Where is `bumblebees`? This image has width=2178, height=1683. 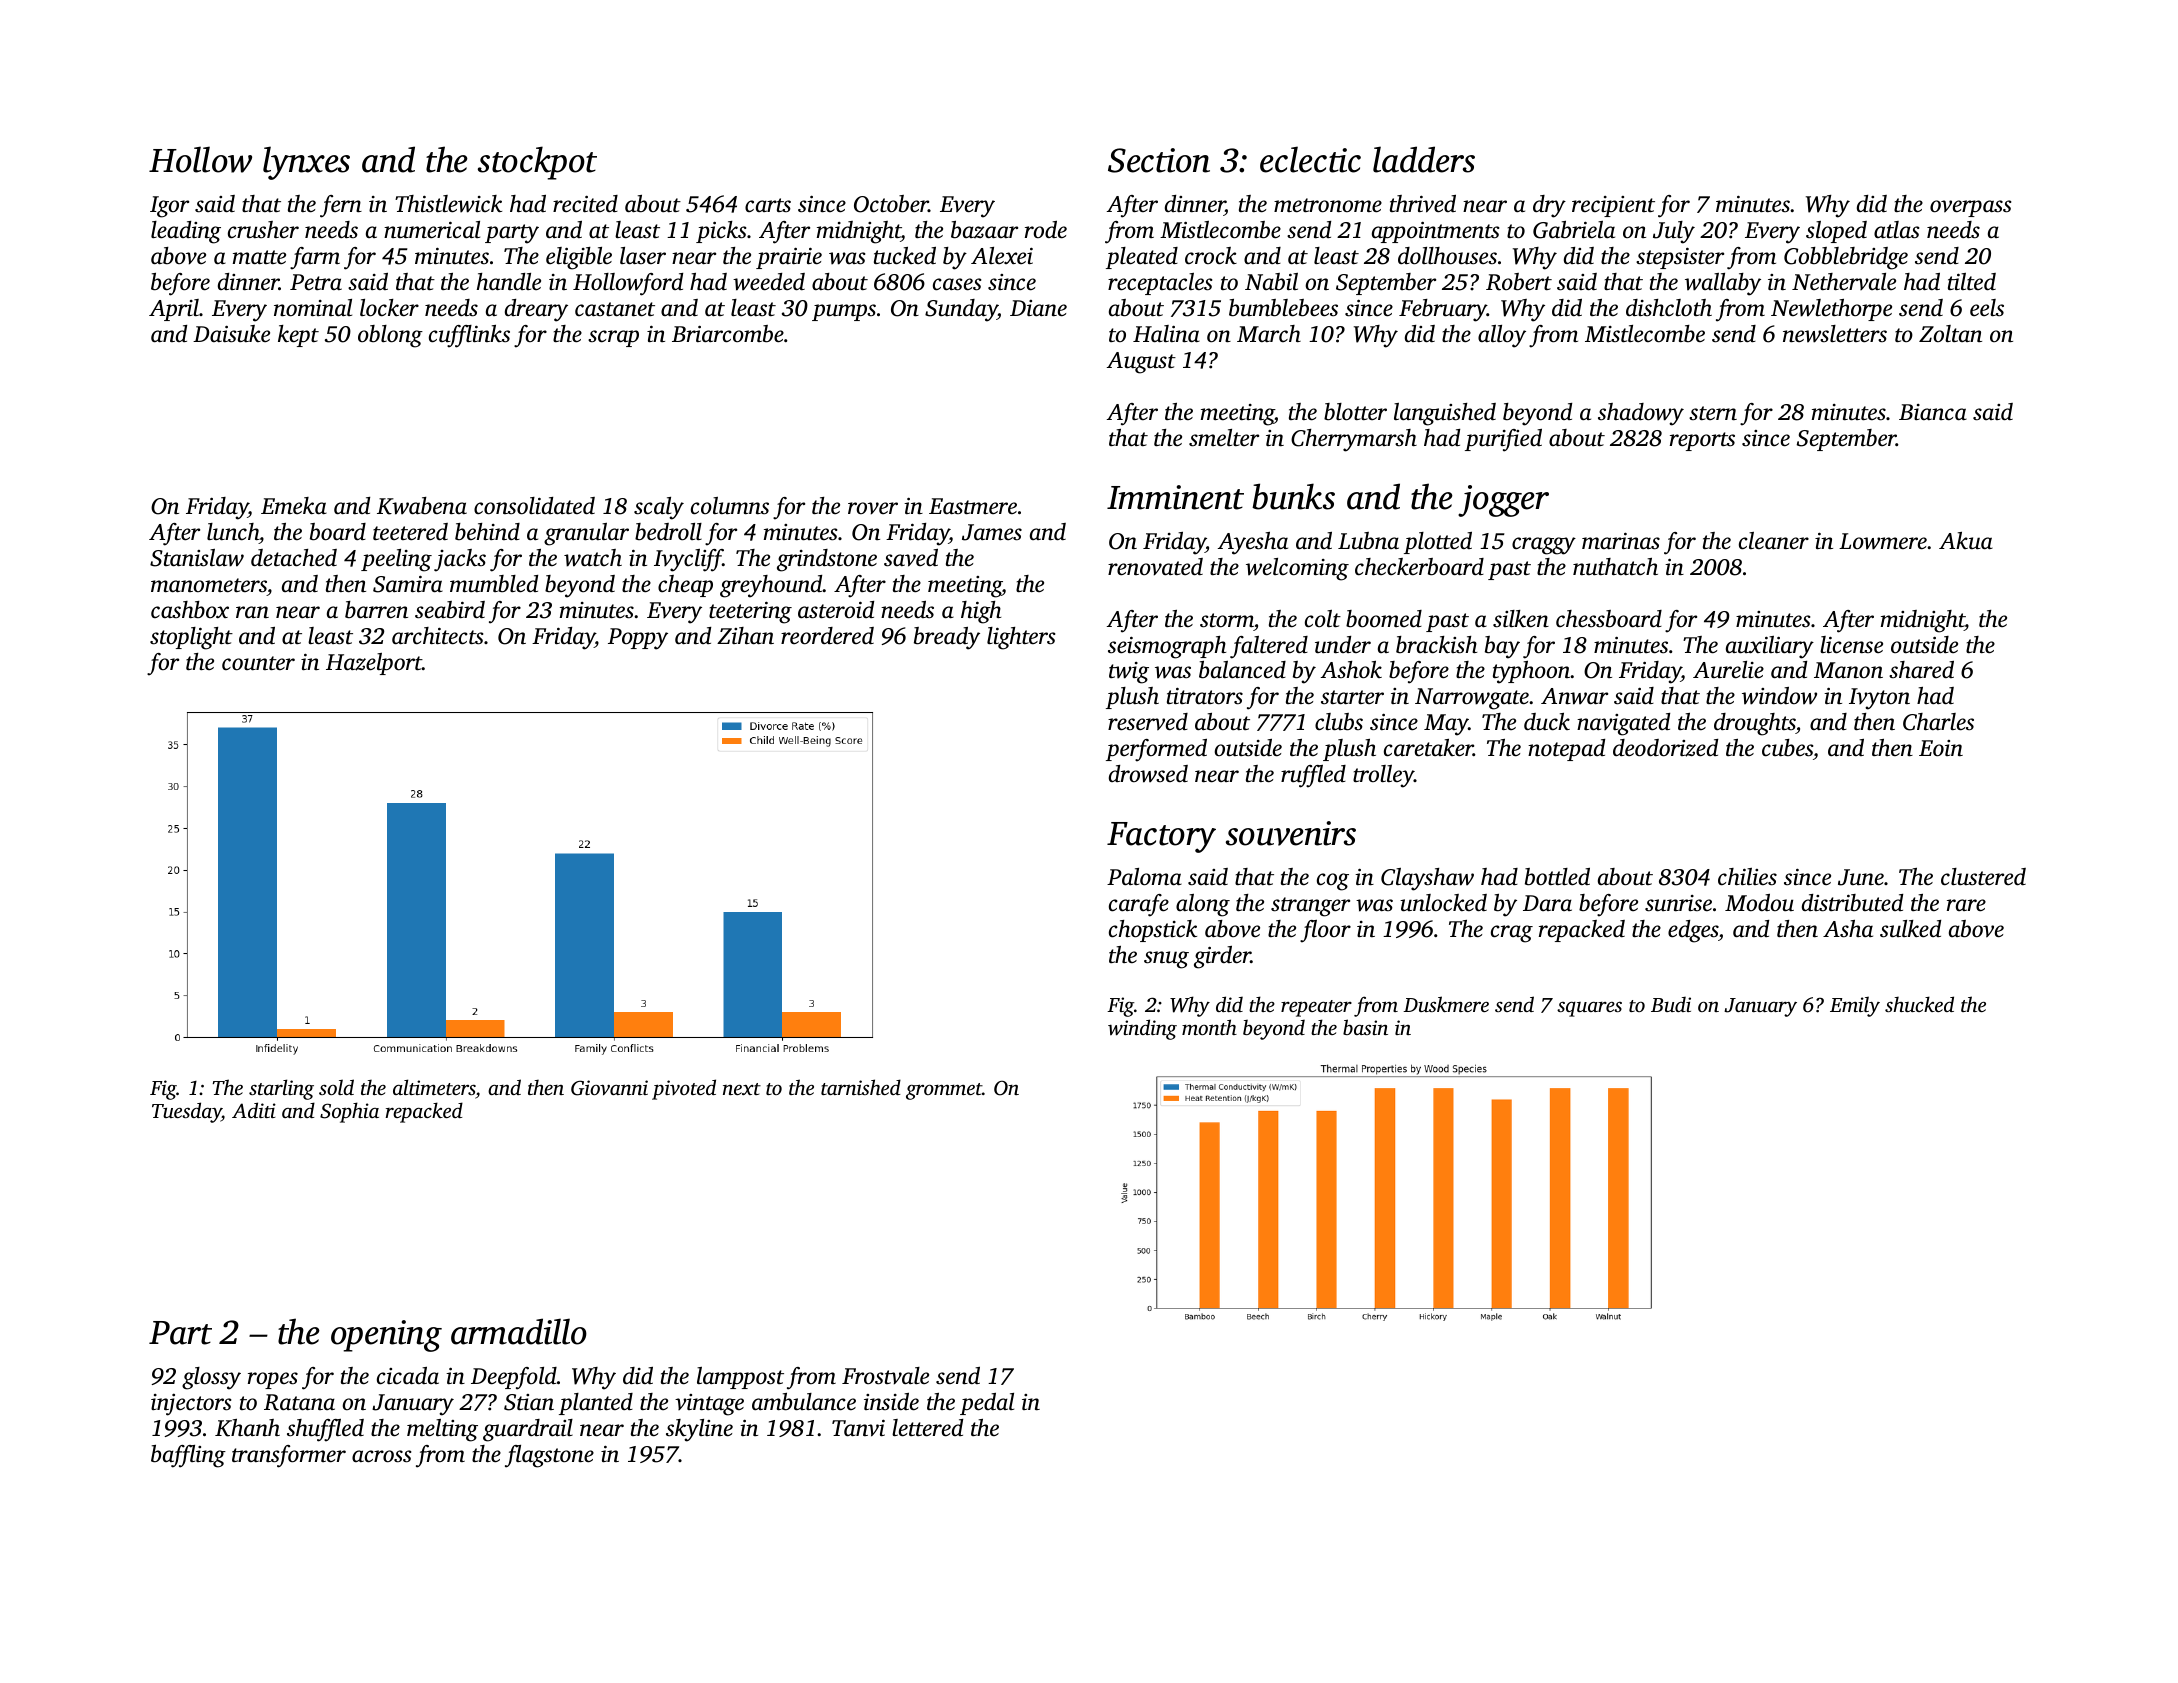 bumblebees is located at coordinates (1283, 308).
